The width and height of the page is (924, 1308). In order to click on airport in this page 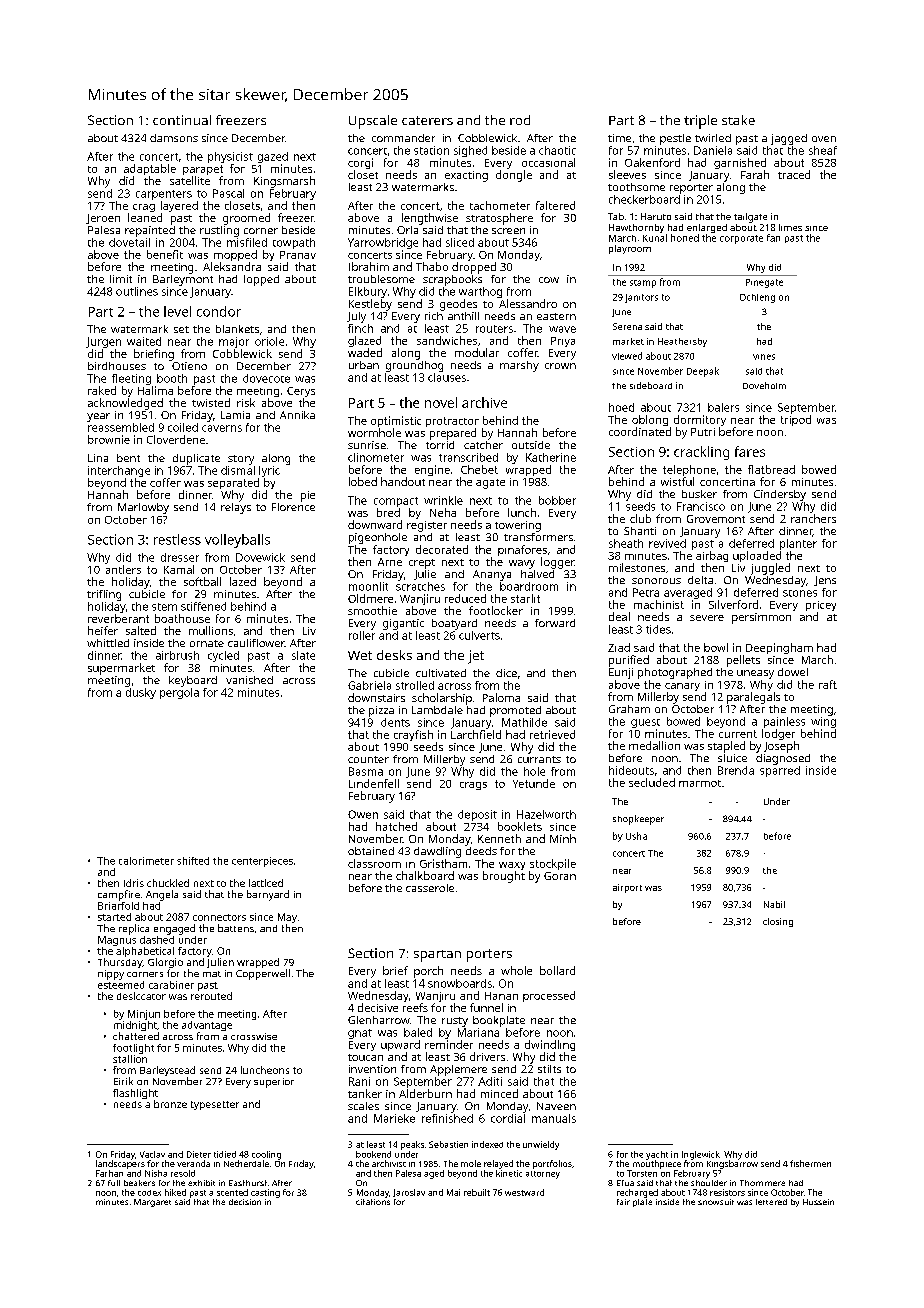, I will do `click(627, 888)`.
